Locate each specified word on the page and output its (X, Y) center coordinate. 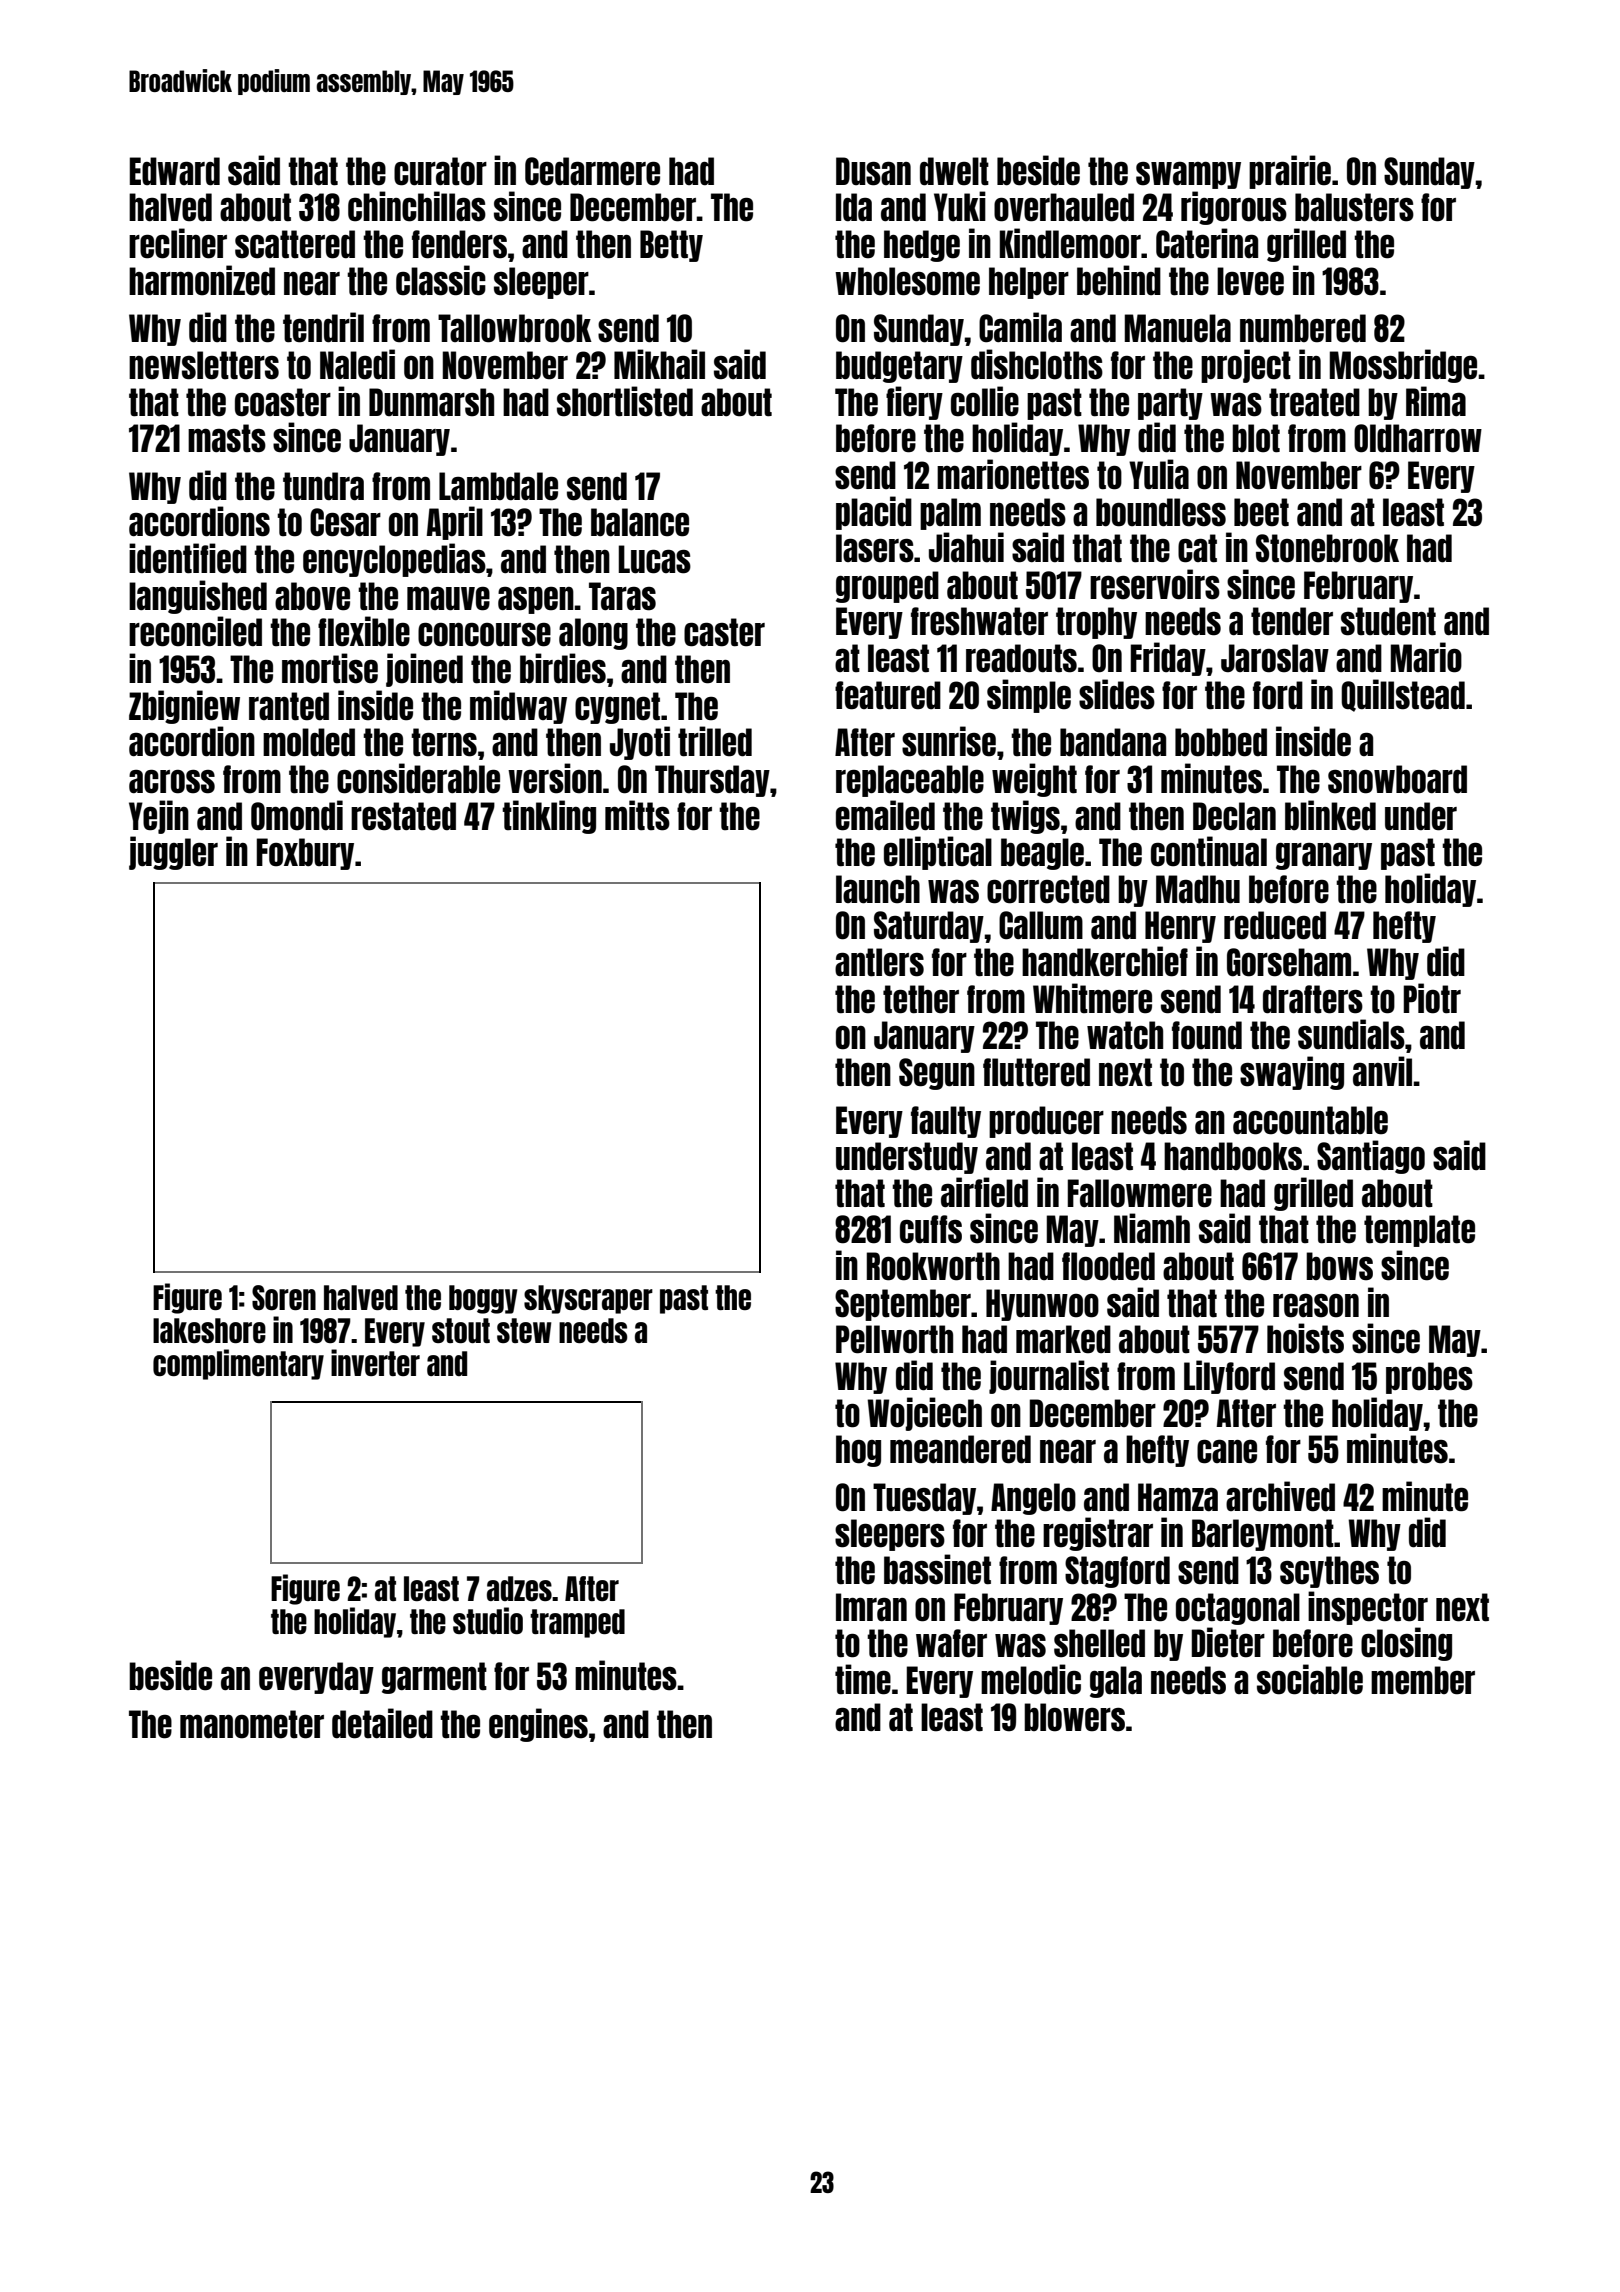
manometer (252, 1724)
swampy (1188, 175)
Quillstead (1403, 695)
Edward (175, 171)
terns (444, 742)
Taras (622, 596)
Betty (671, 246)
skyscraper (588, 1299)
